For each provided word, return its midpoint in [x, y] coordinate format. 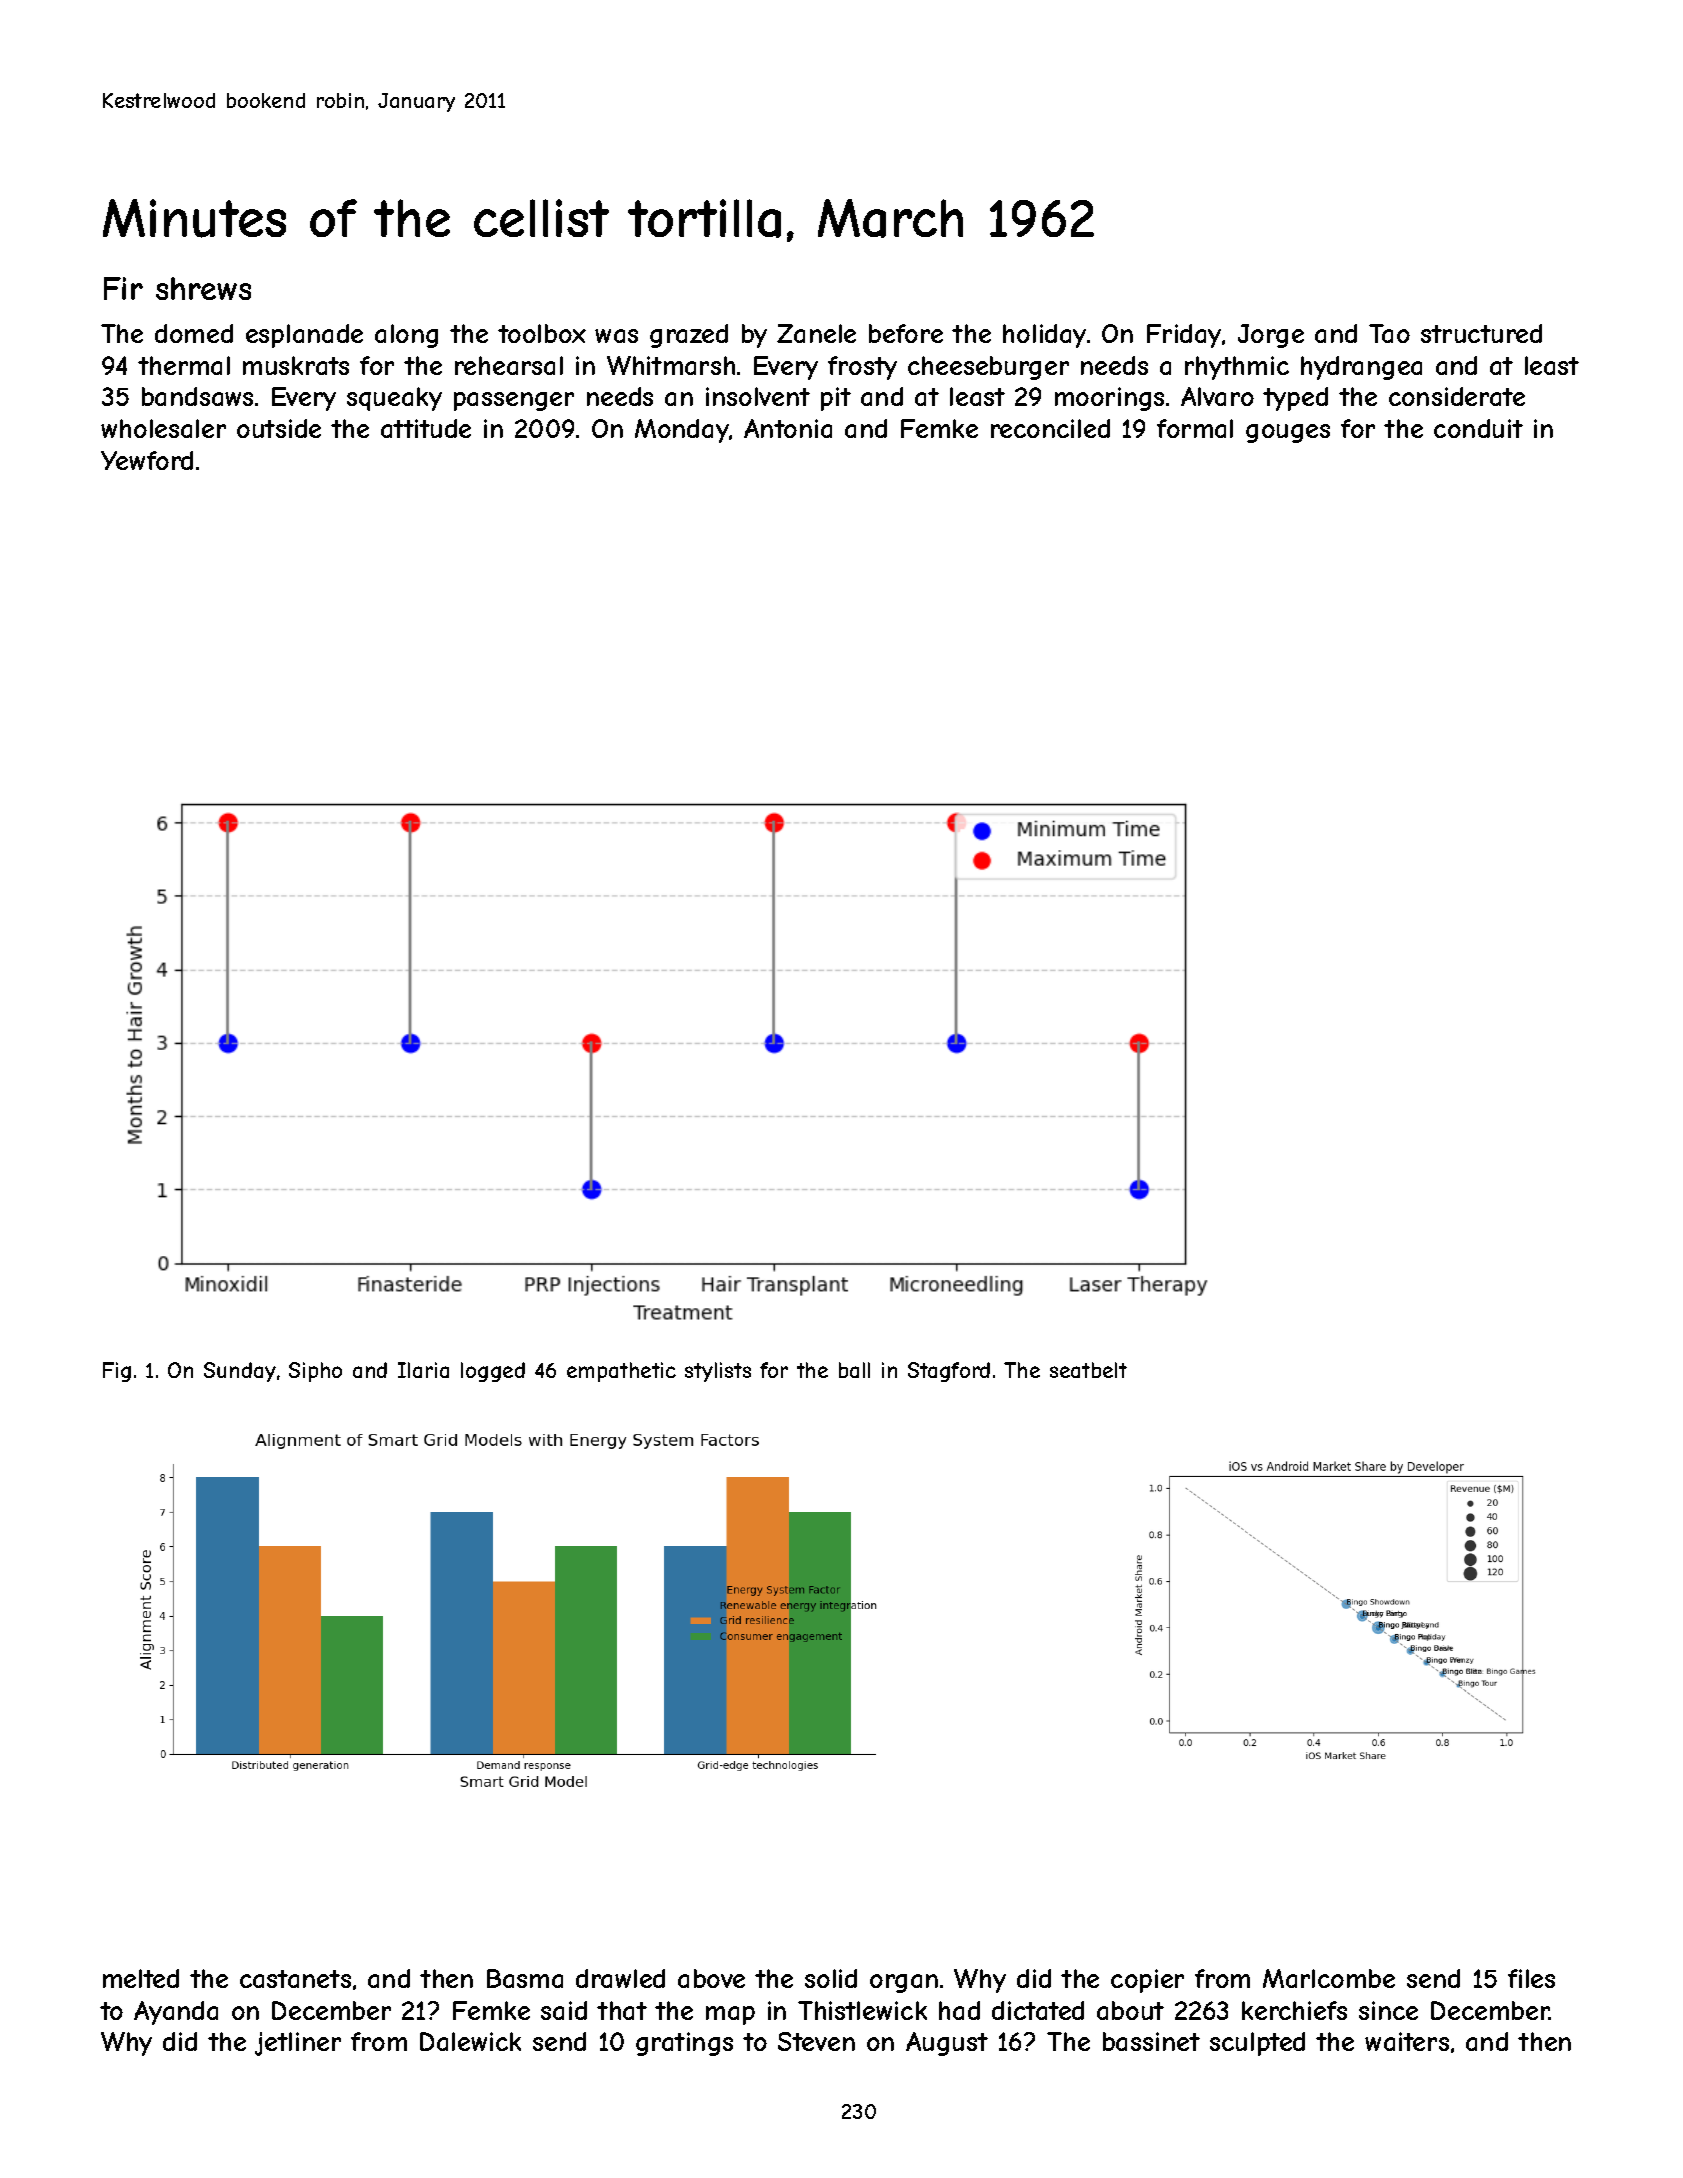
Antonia [788, 428]
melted [141, 1978]
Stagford [949, 1372]
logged [493, 1372]
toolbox [542, 333]
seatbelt [1088, 1370]
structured [1481, 333]
